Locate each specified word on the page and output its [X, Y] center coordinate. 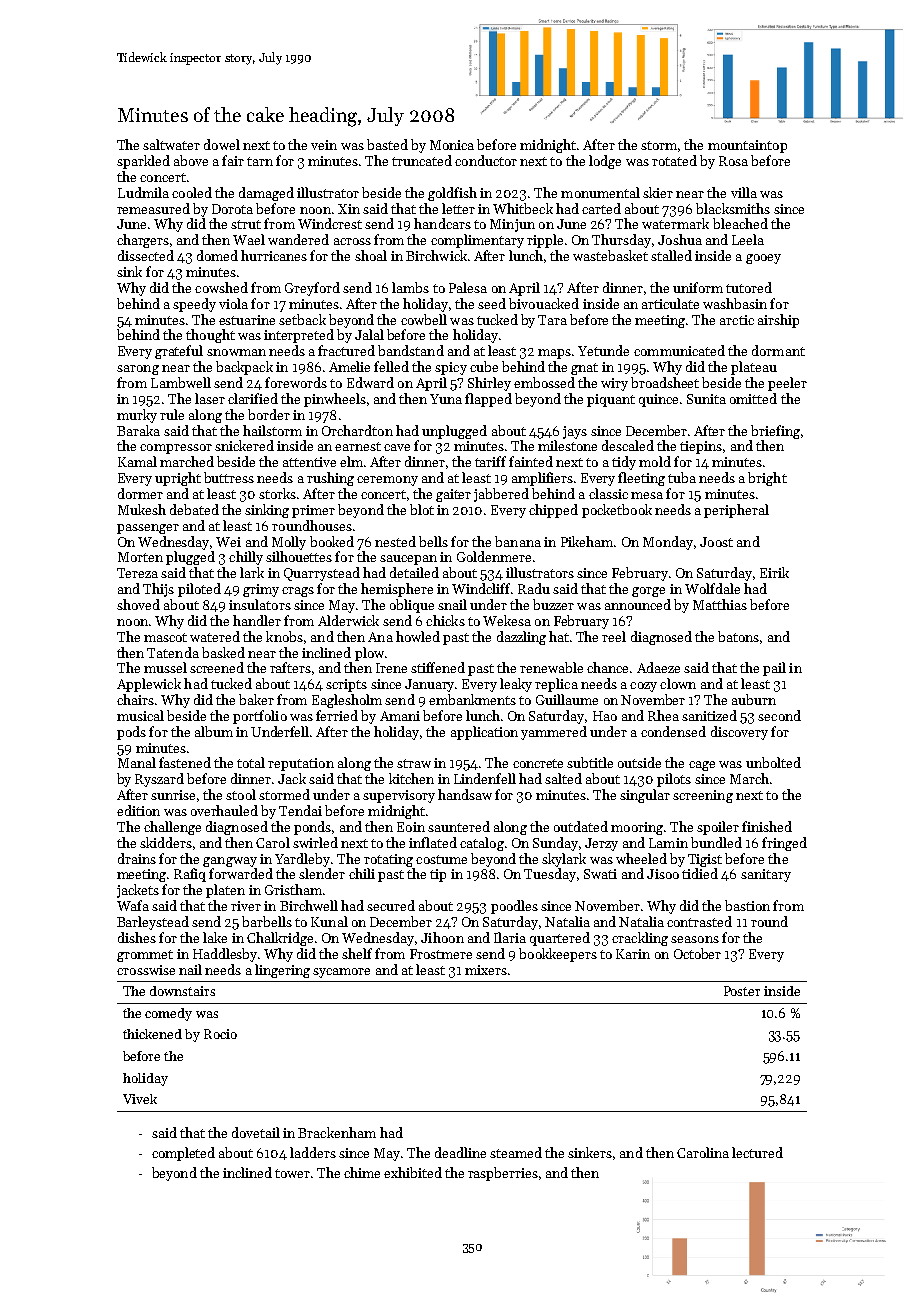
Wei [228, 542]
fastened [185, 762]
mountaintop [747, 146]
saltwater [171, 144]
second [779, 715]
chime [362, 1172]
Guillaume [567, 699]
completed [183, 1154]
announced [638, 604]
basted [387, 144]
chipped [553, 511]
